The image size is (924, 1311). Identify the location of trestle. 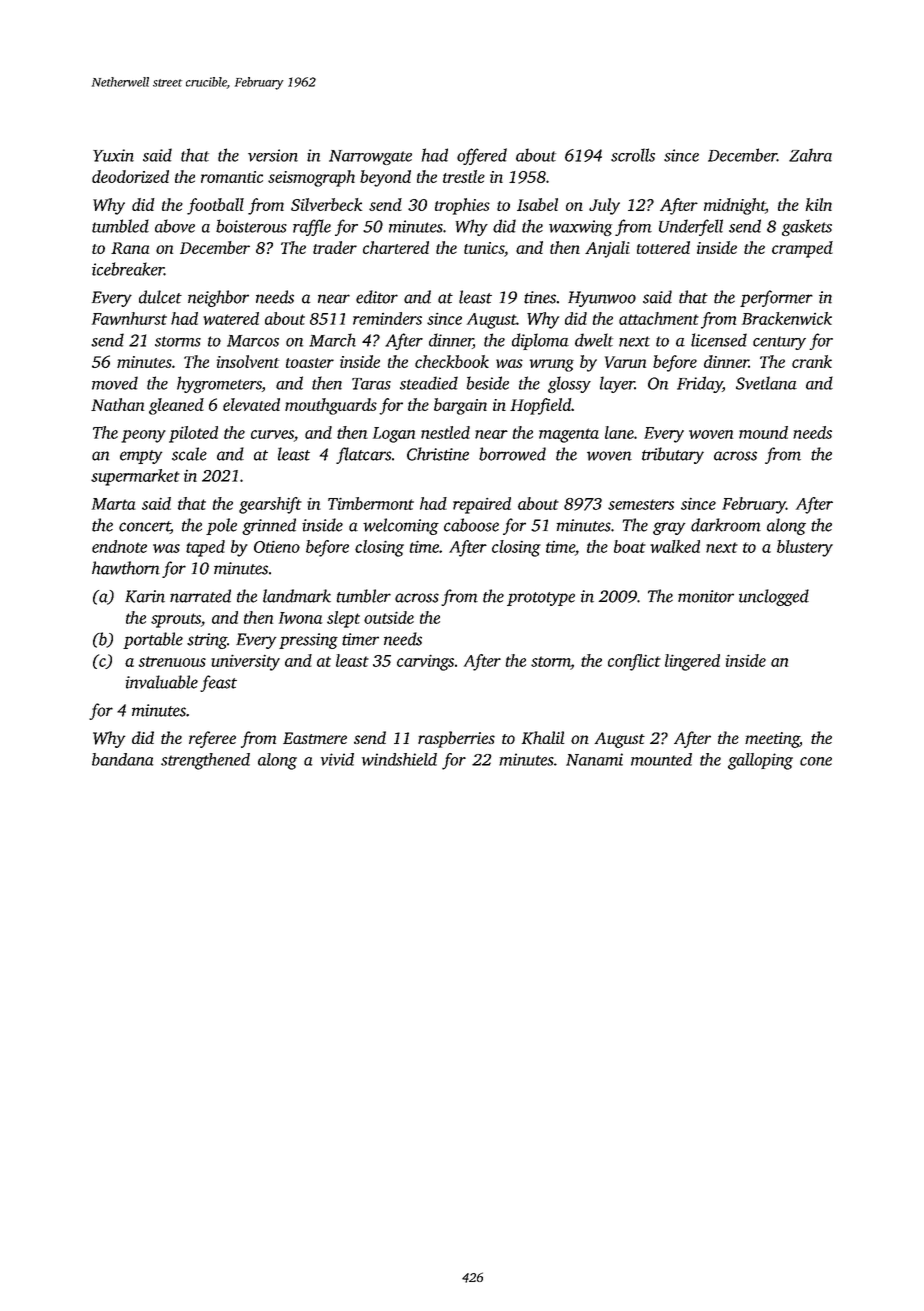
(464, 176).
